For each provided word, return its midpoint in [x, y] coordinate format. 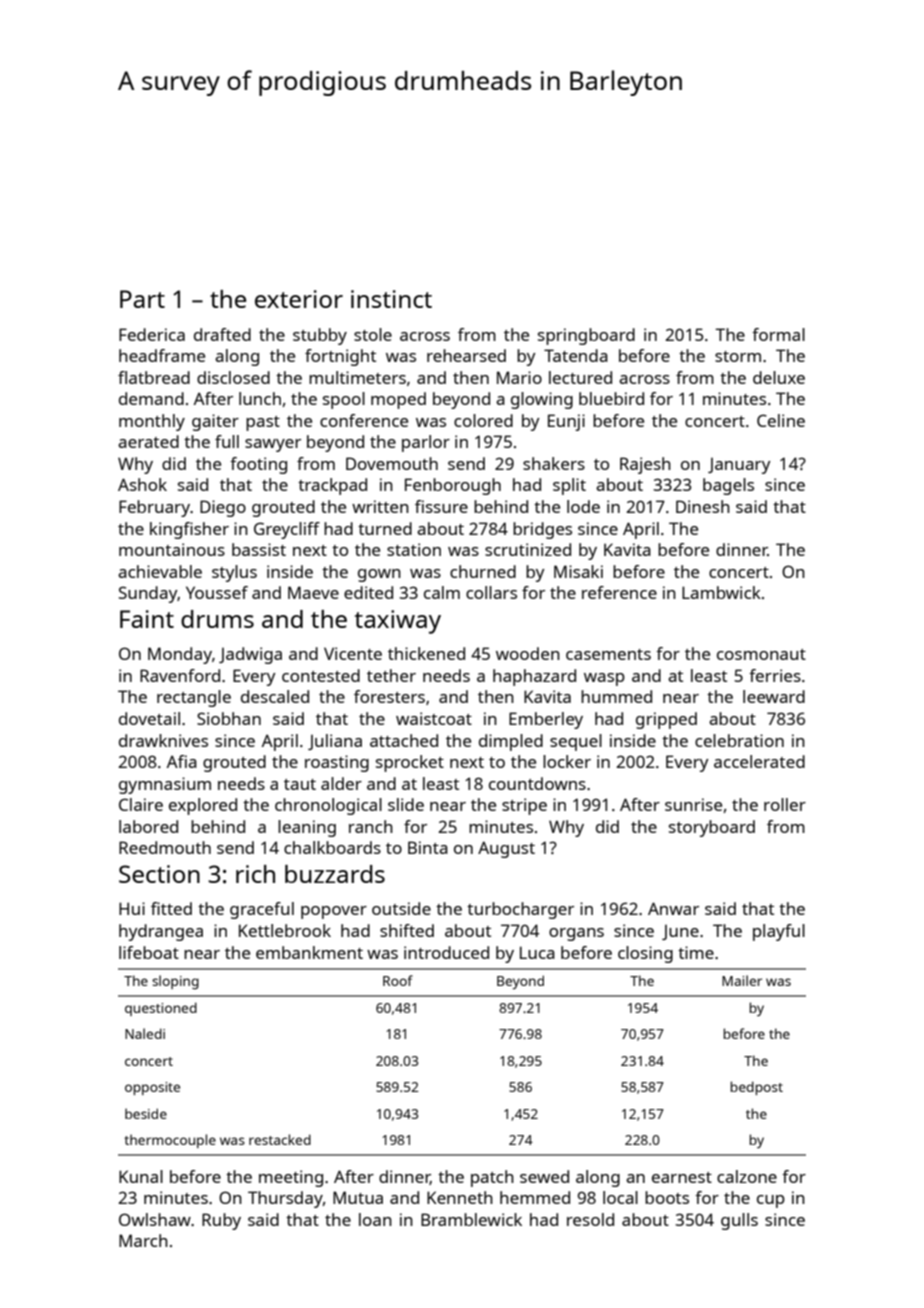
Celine [781, 420]
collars [491, 592]
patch [492, 1178]
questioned [161, 1009]
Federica [152, 334]
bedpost [756, 1088]
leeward [774, 696]
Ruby [221, 1221]
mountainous [172, 549]
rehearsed [466, 355]
